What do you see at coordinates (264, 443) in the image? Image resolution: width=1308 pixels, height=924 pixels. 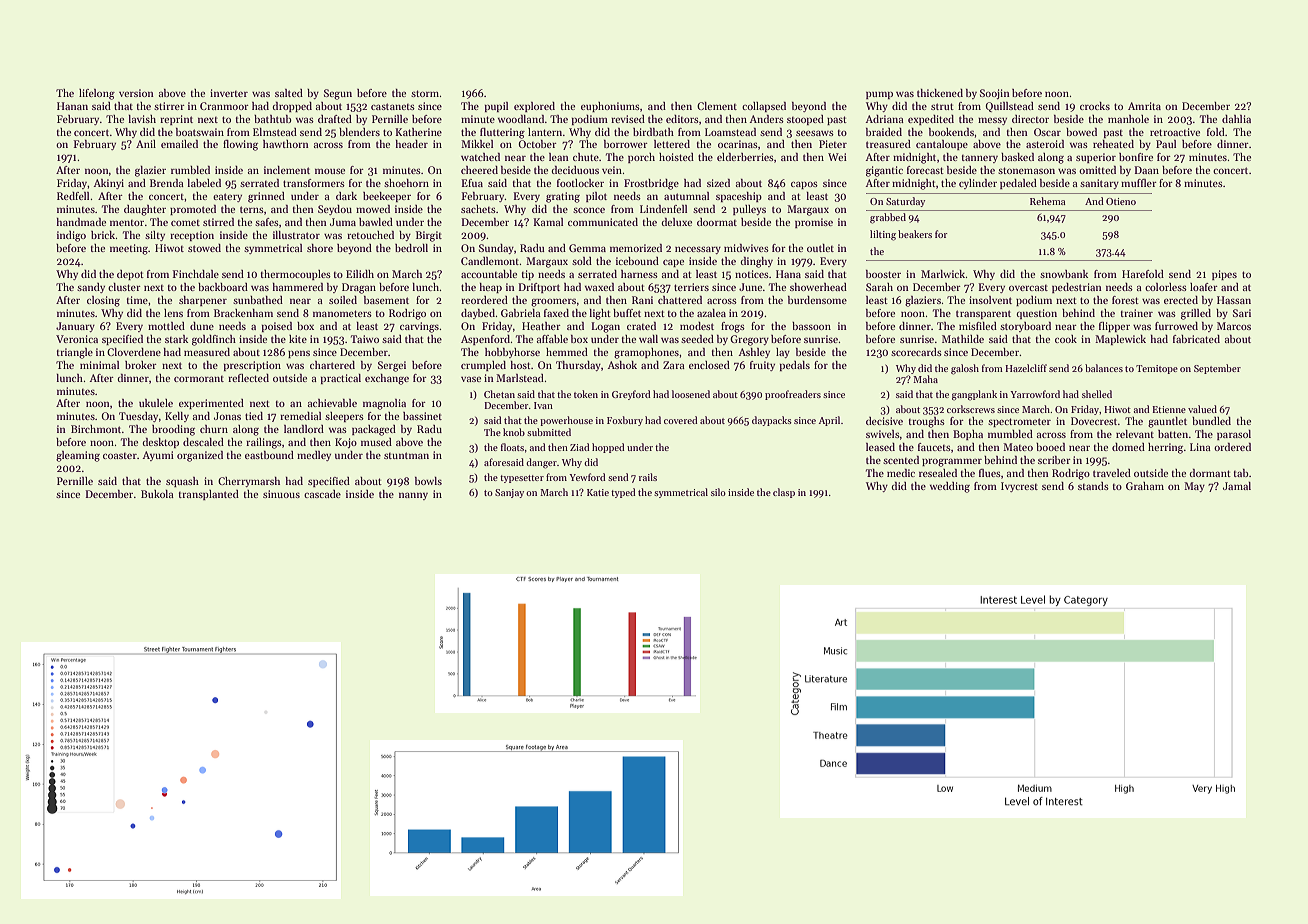 I see `railings` at bounding box center [264, 443].
